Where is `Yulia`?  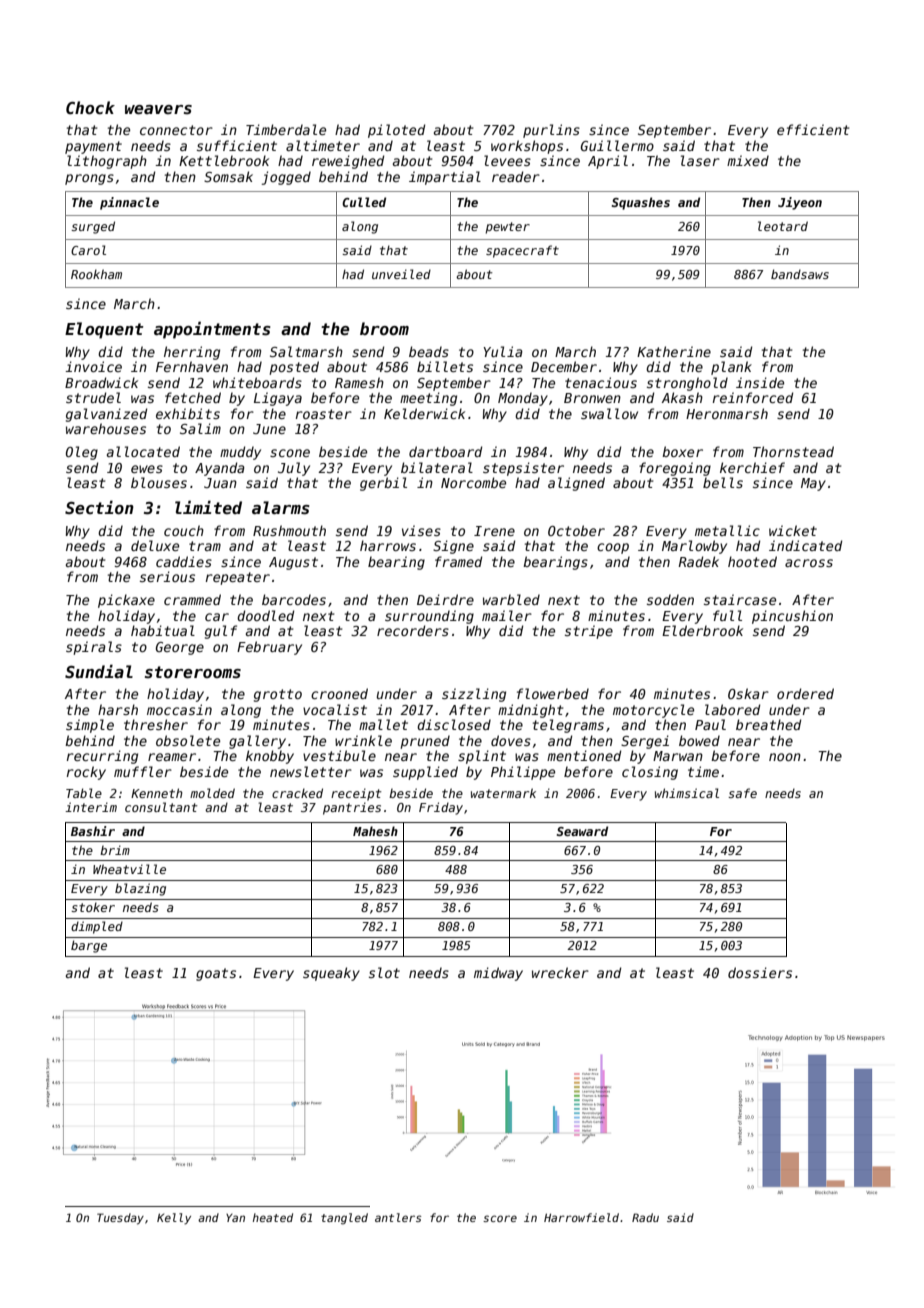
Yulia is located at coordinates (503, 351).
